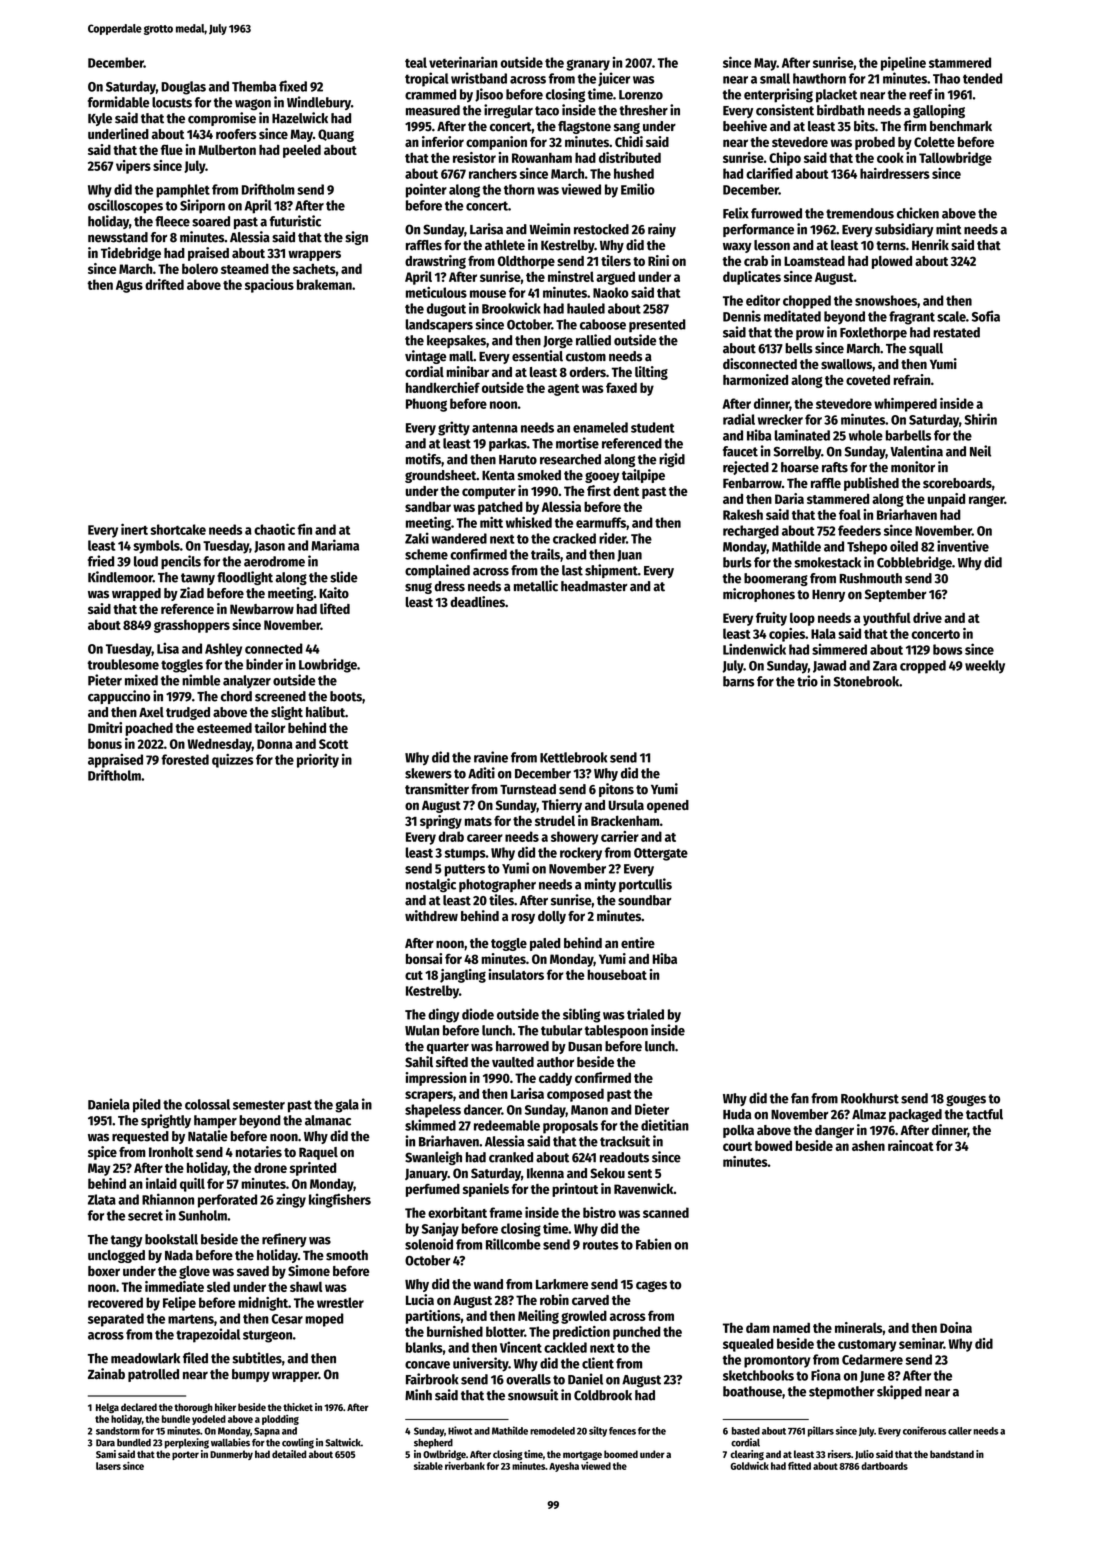  I want to click on Jisoo, so click(489, 95).
